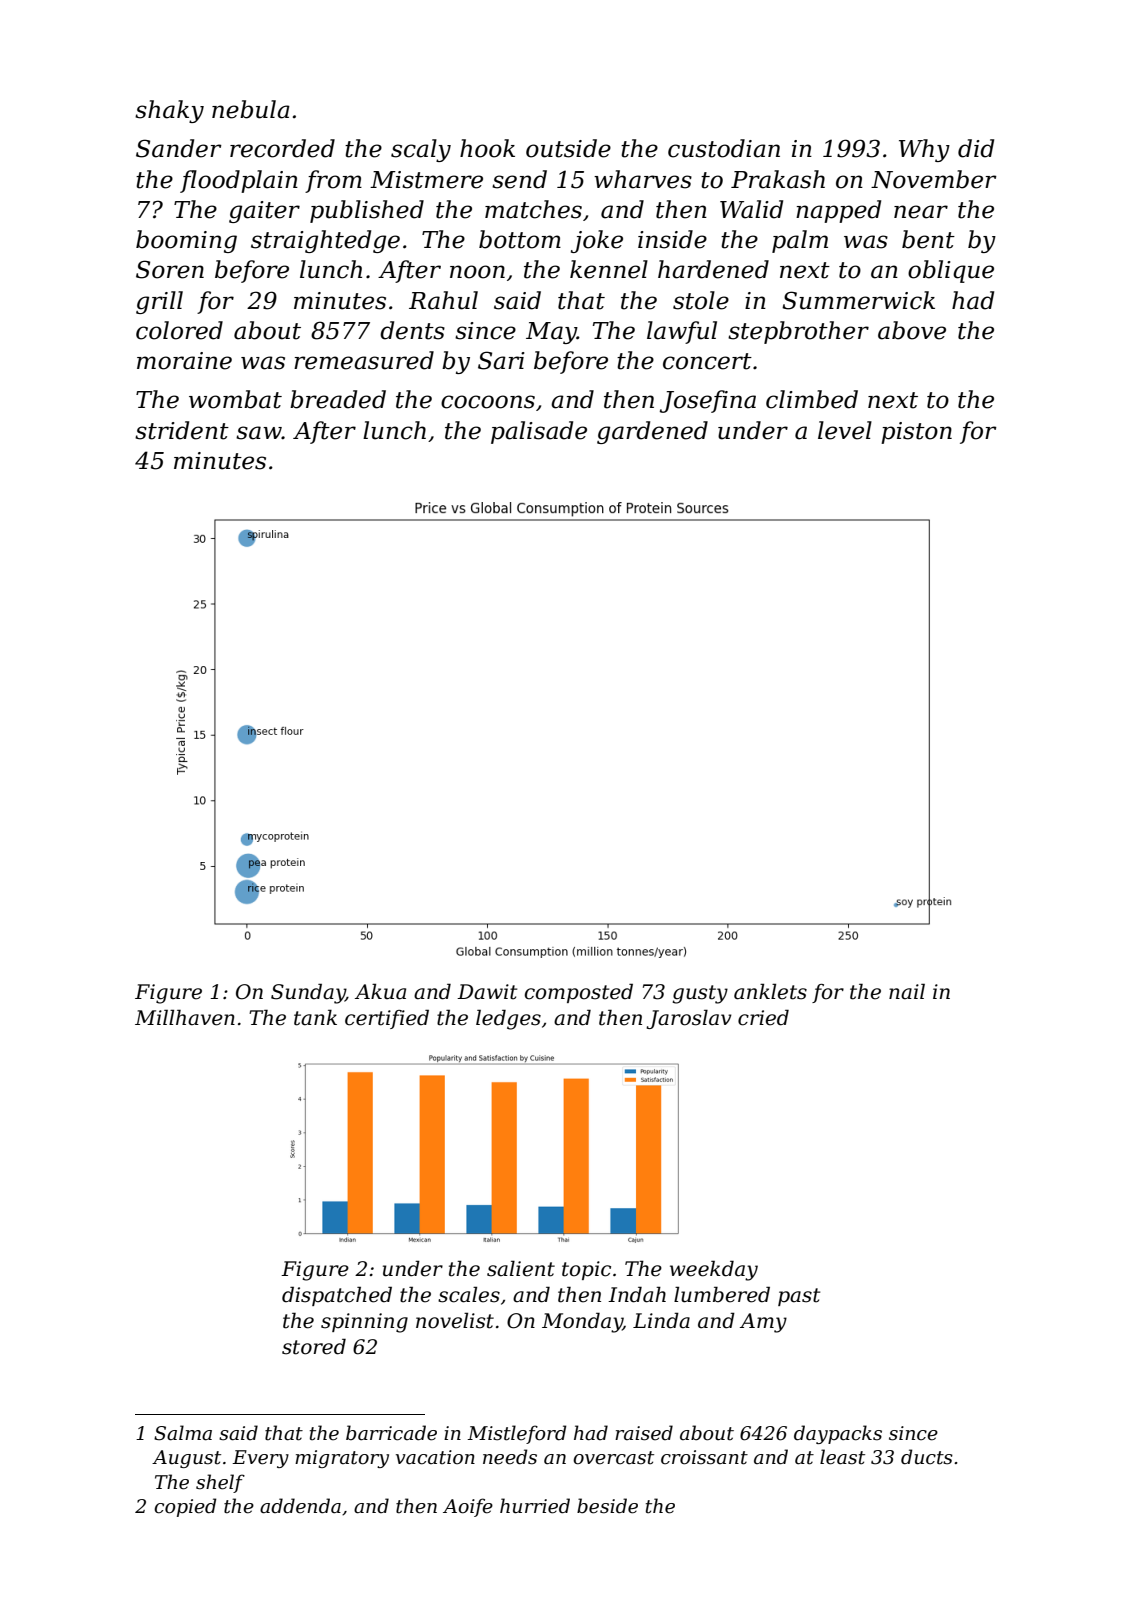 Image resolution: width=1131 pixels, height=1600 pixels. I want to click on Why, so click(924, 150).
